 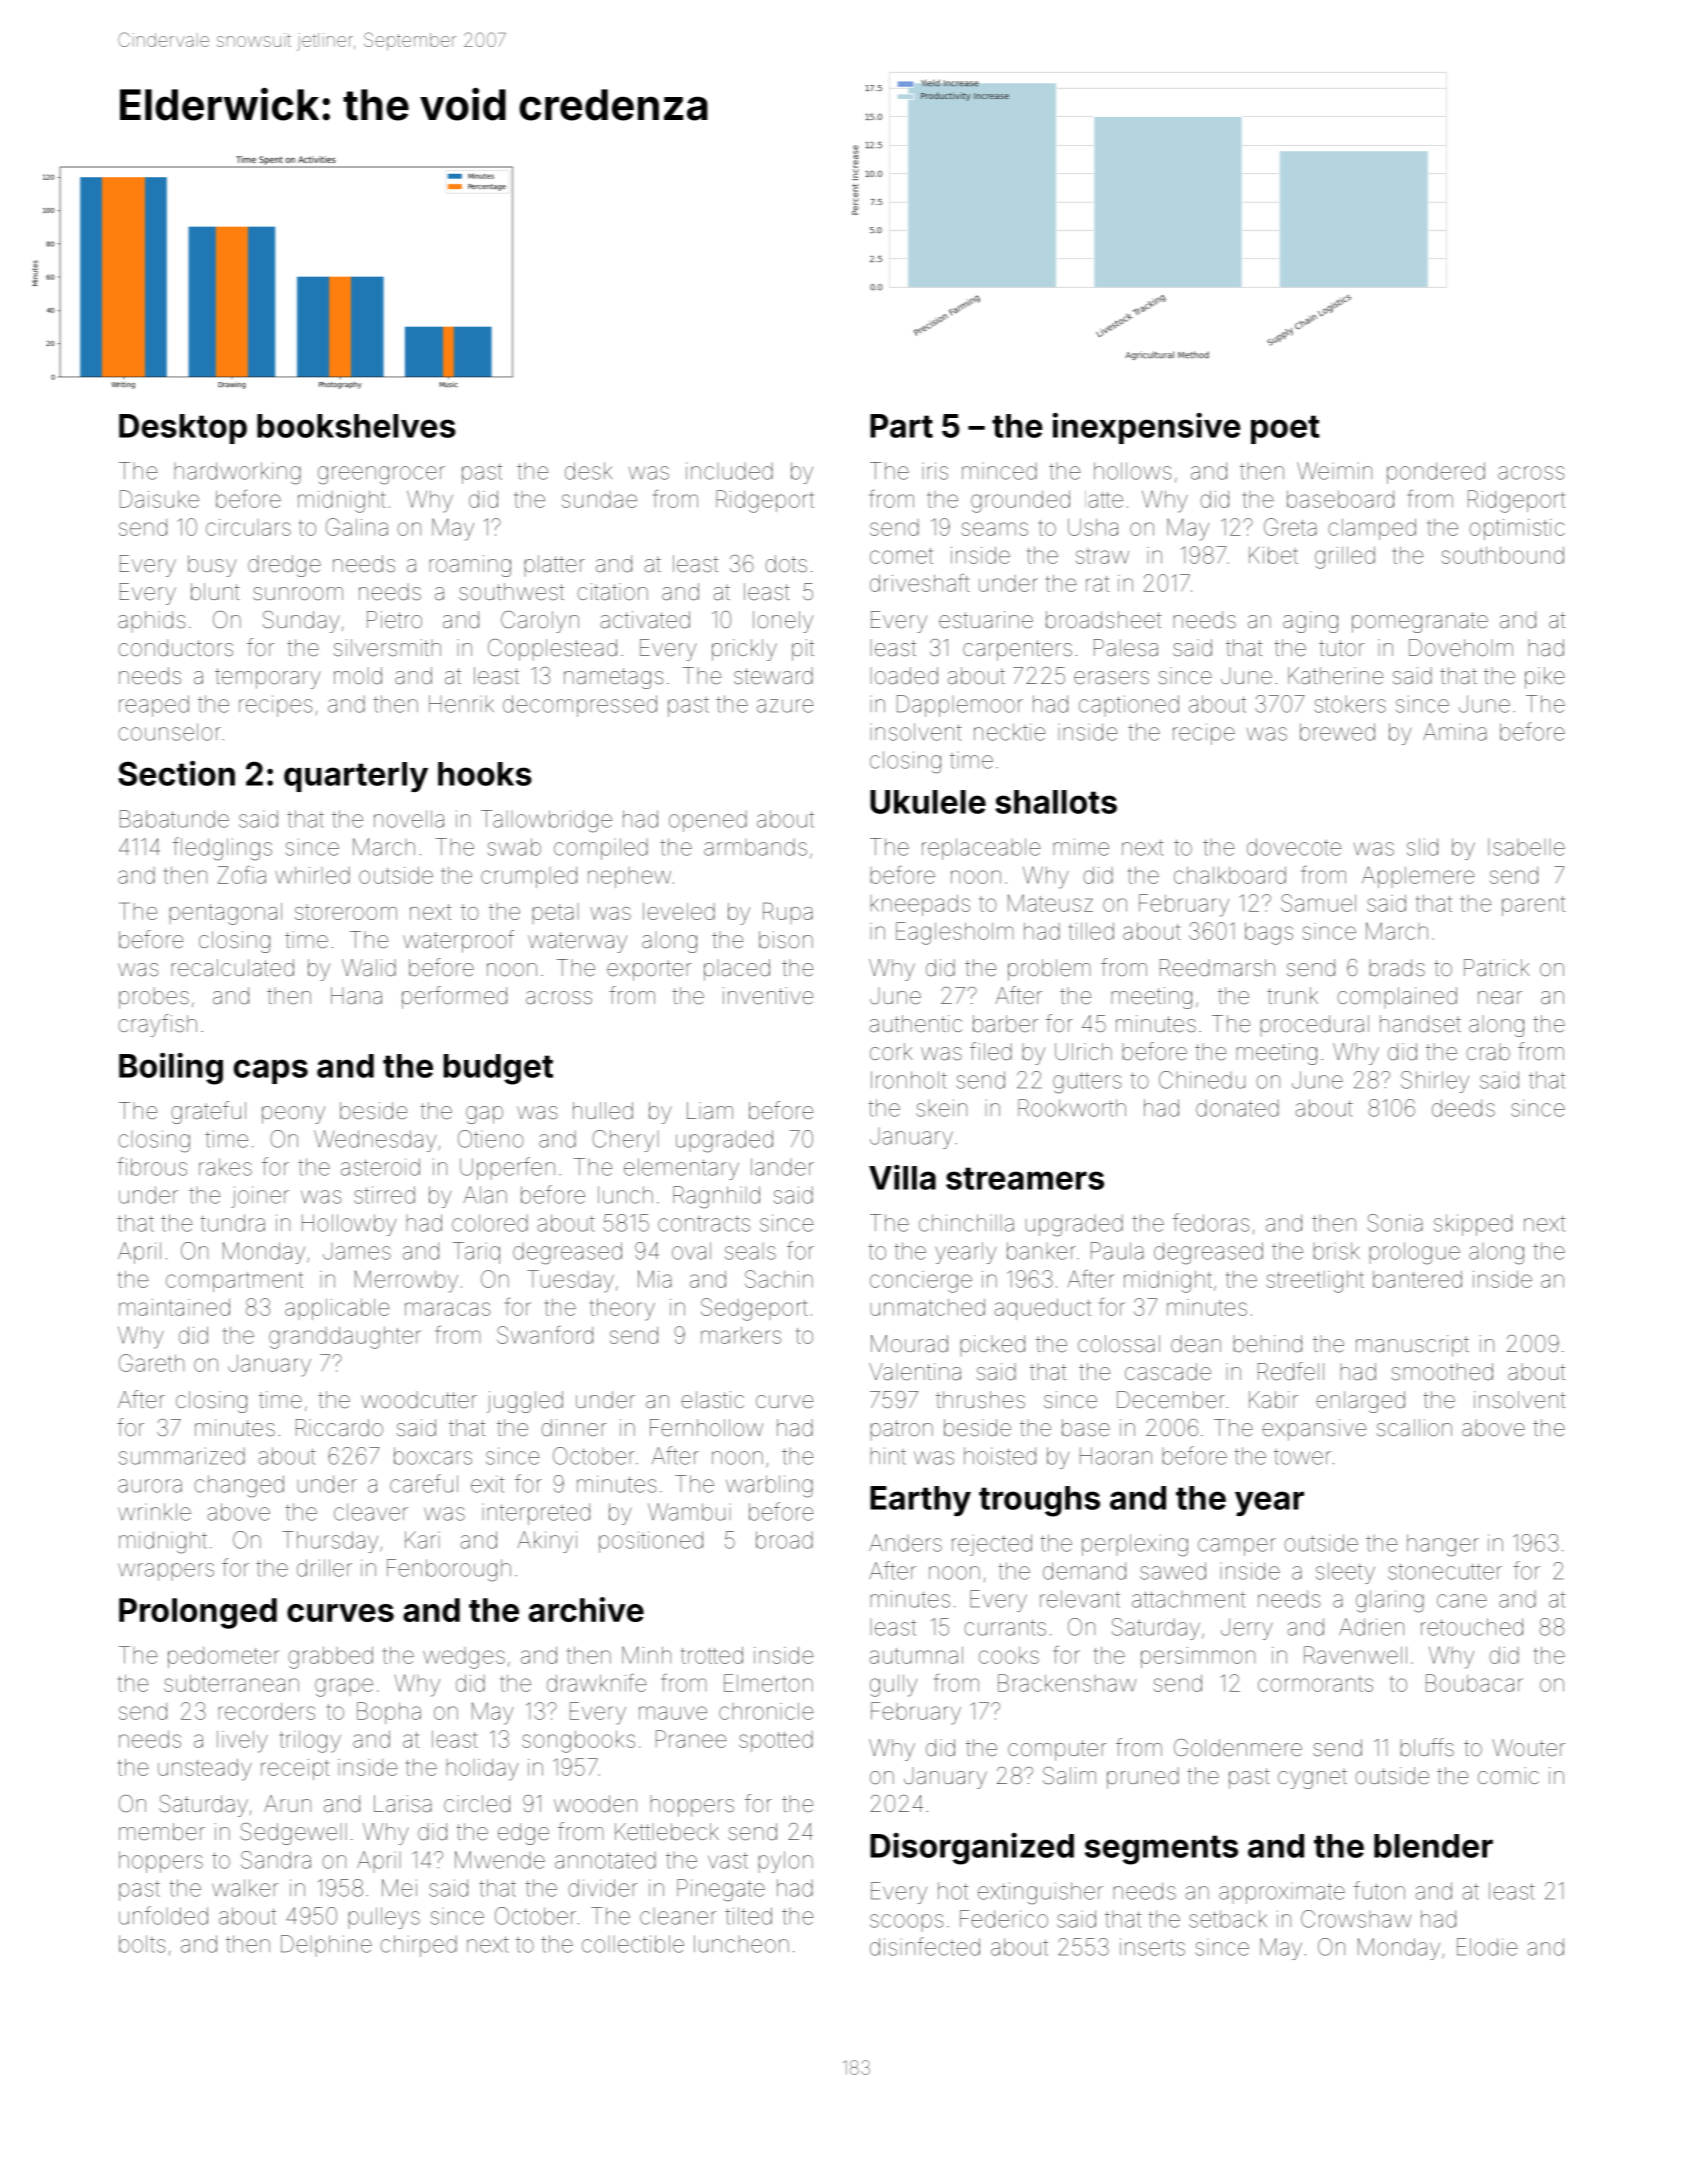 What do you see at coordinates (142, 1944) in the screenshot?
I see `bolts` at bounding box center [142, 1944].
